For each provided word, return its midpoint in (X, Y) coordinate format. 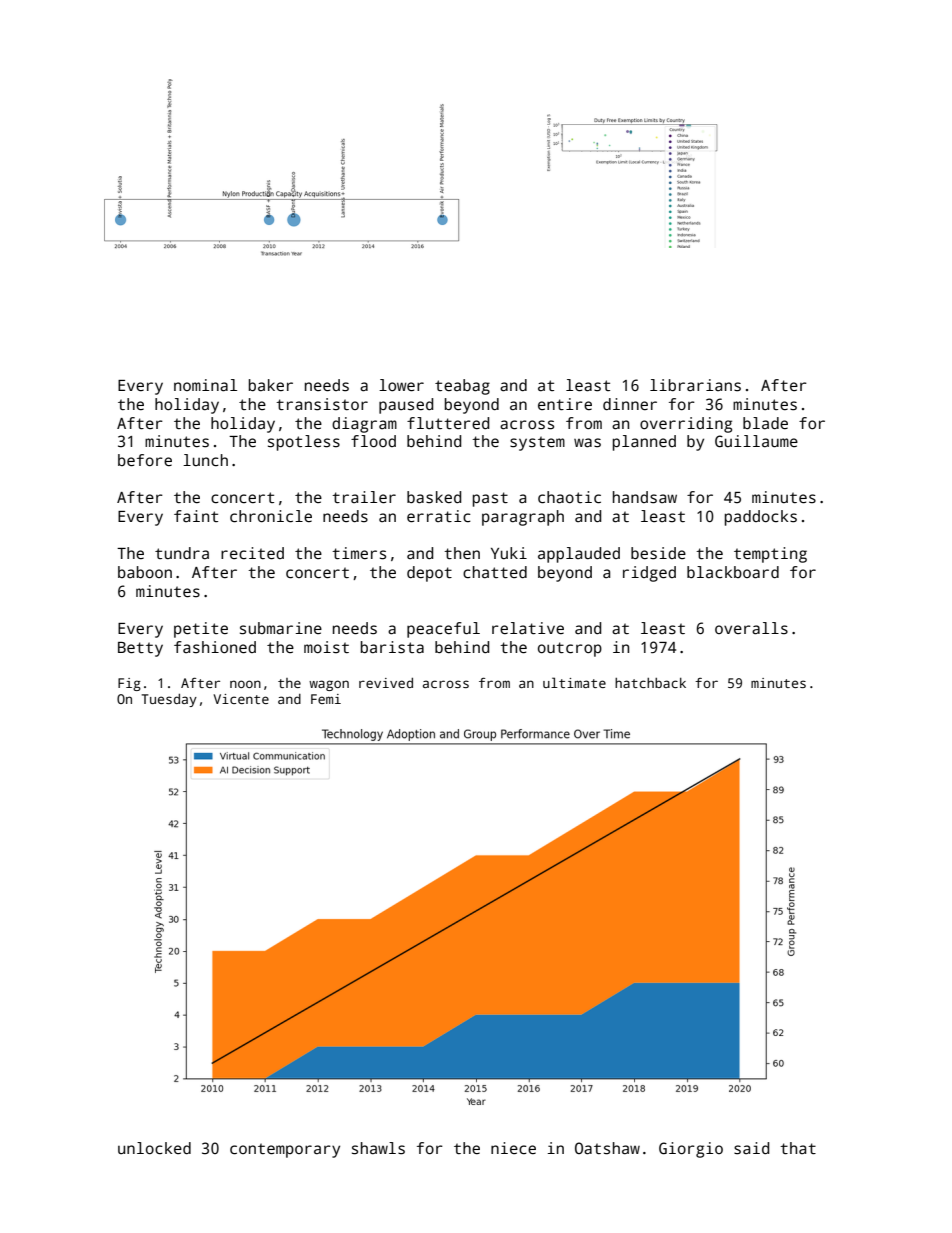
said (751, 1148)
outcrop (570, 649)
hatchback (650, 683)
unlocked (154, 1148)
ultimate (574, 682)
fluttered (448, 423)
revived (386, 683)
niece (513, 1148)
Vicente (241, 699)
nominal (205, 385)
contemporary (285, 1150)
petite (201, 630)
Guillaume (756, 441)
